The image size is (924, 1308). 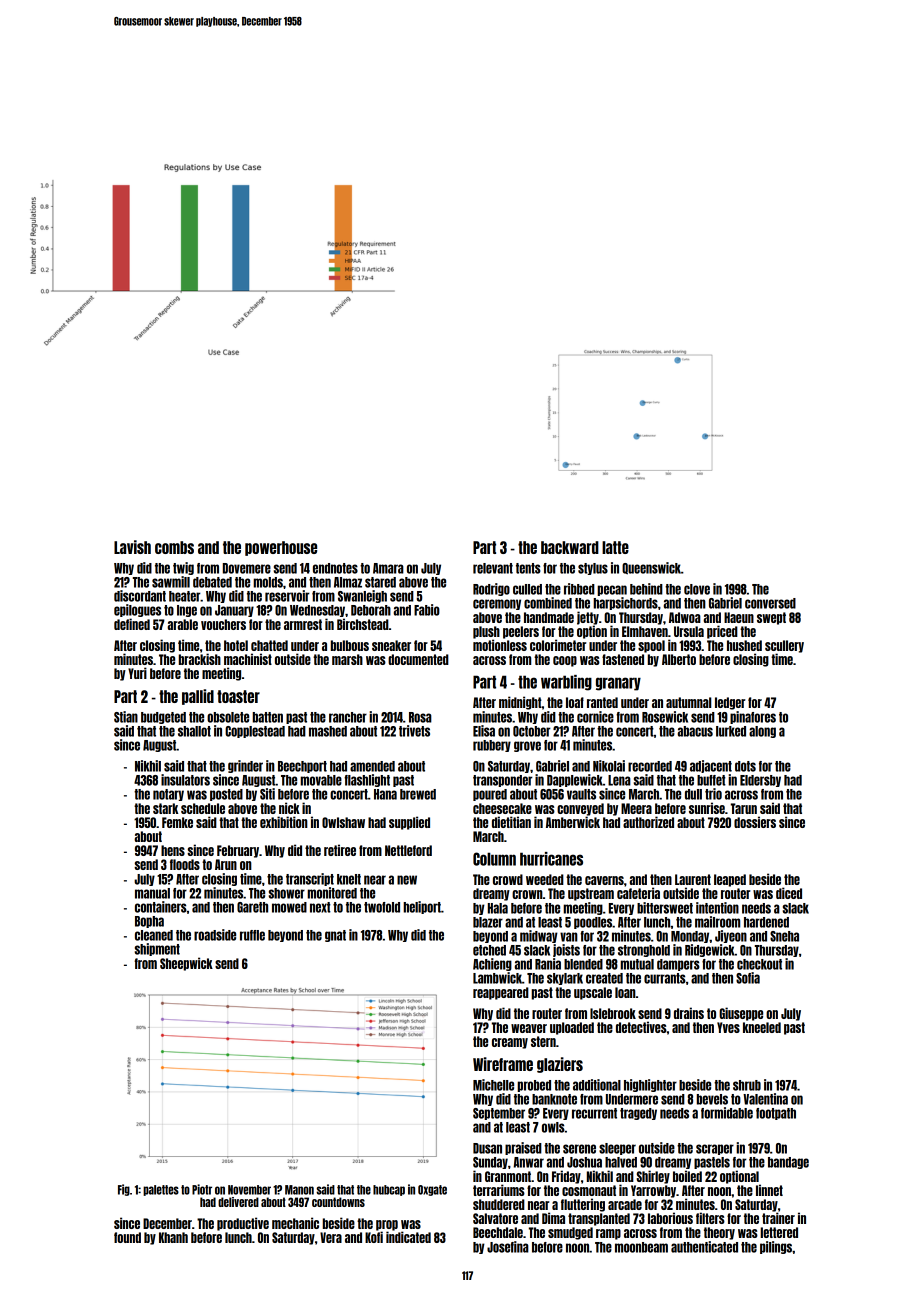 I want to click on gnat, so click(x=335, y=936).
